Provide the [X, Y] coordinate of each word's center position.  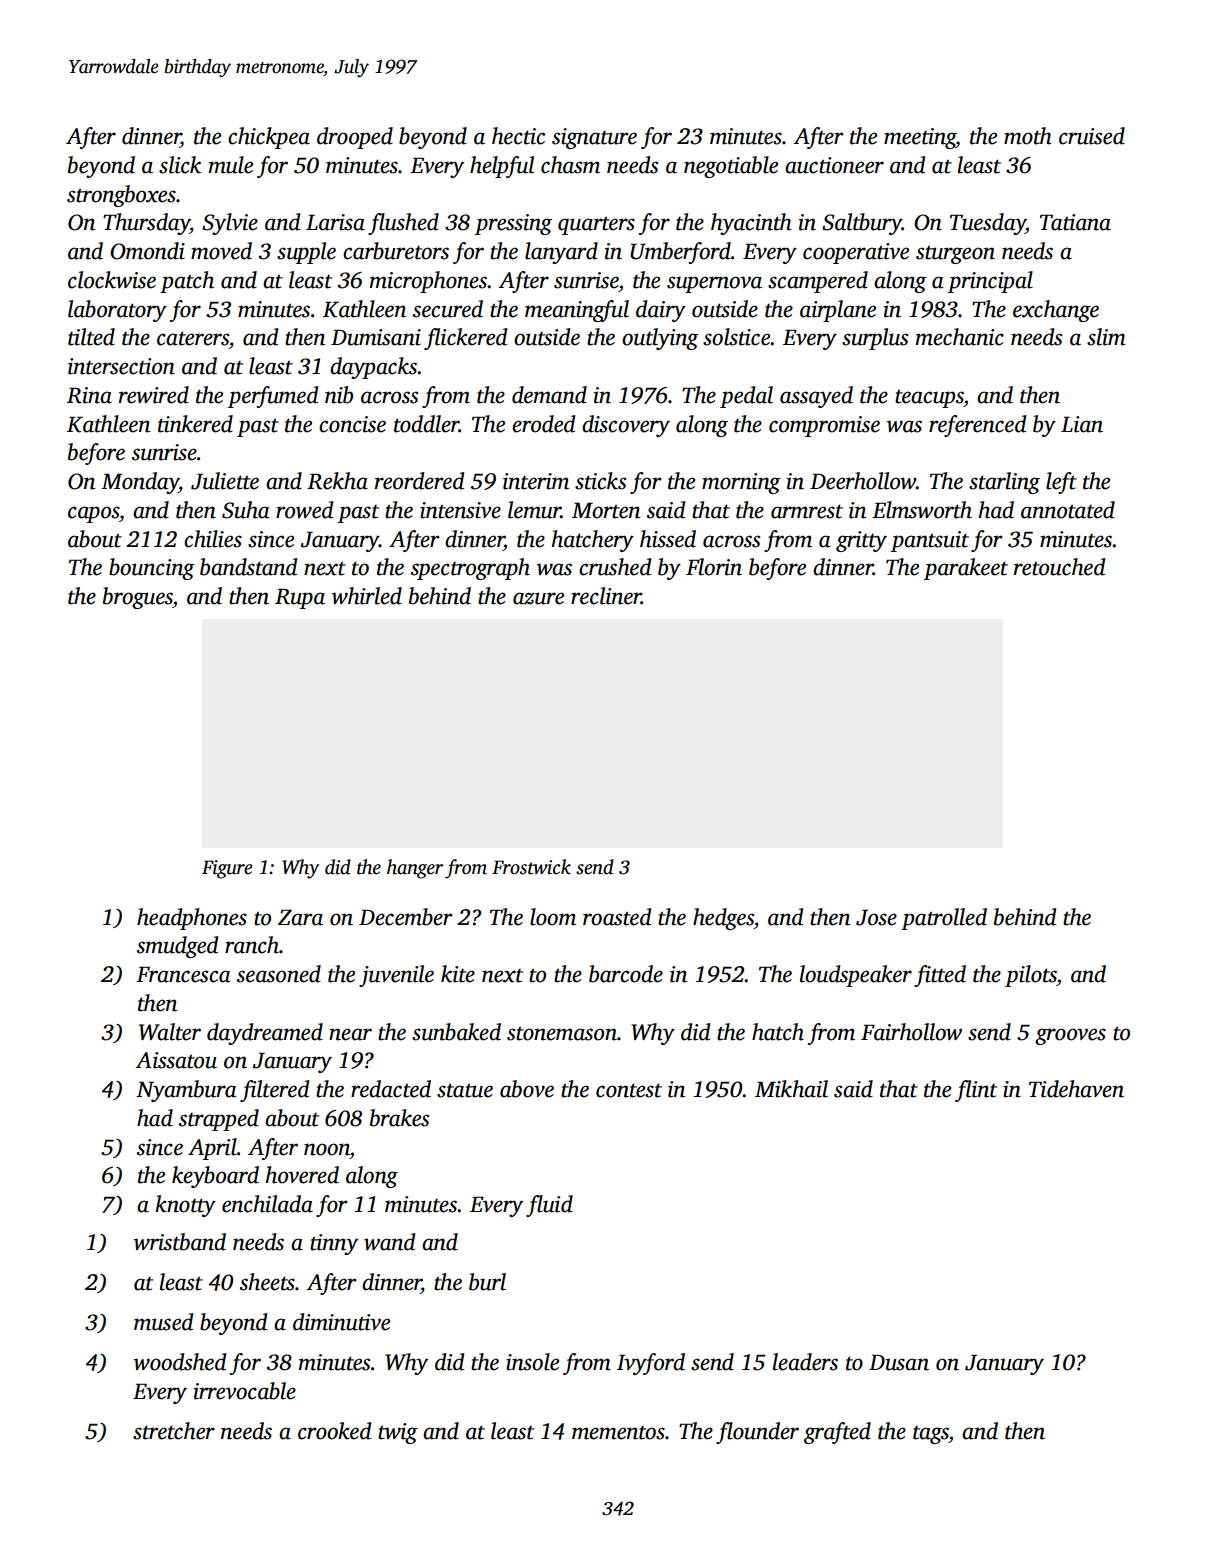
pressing [513, 224]
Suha [246, 510]
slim [1106, 337]
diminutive [341, 1322]
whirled [367, 596]
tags [931, 1435]
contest [629, 1090]
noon [327, 1149]
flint [976, 1091]
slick [180, 165]
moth [1028, 136]
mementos [618, 1433]
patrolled [944, 919]
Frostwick [531, 867]
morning [741, 483]
